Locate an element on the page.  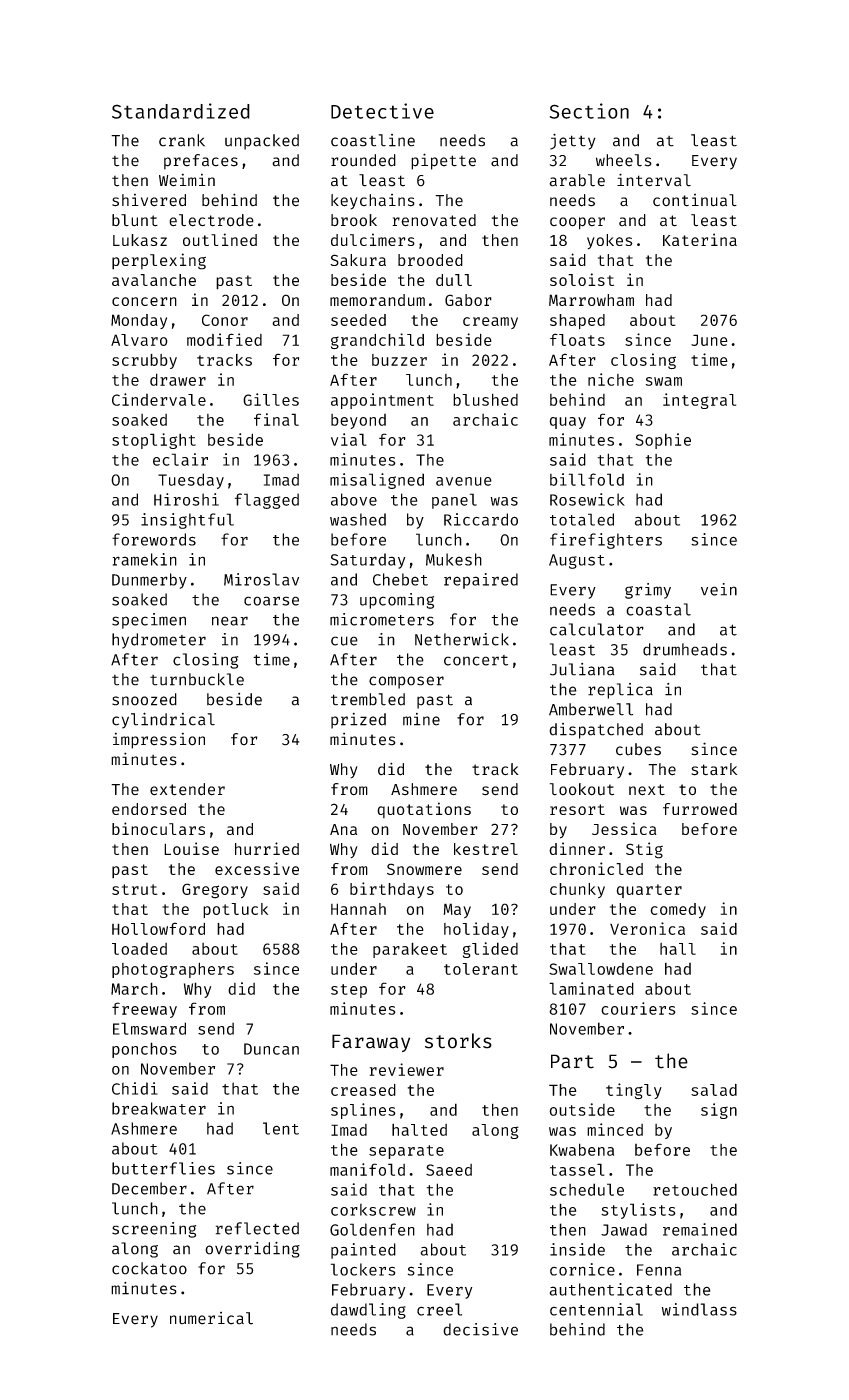
kestrel is located at coordinates (486, 849).
